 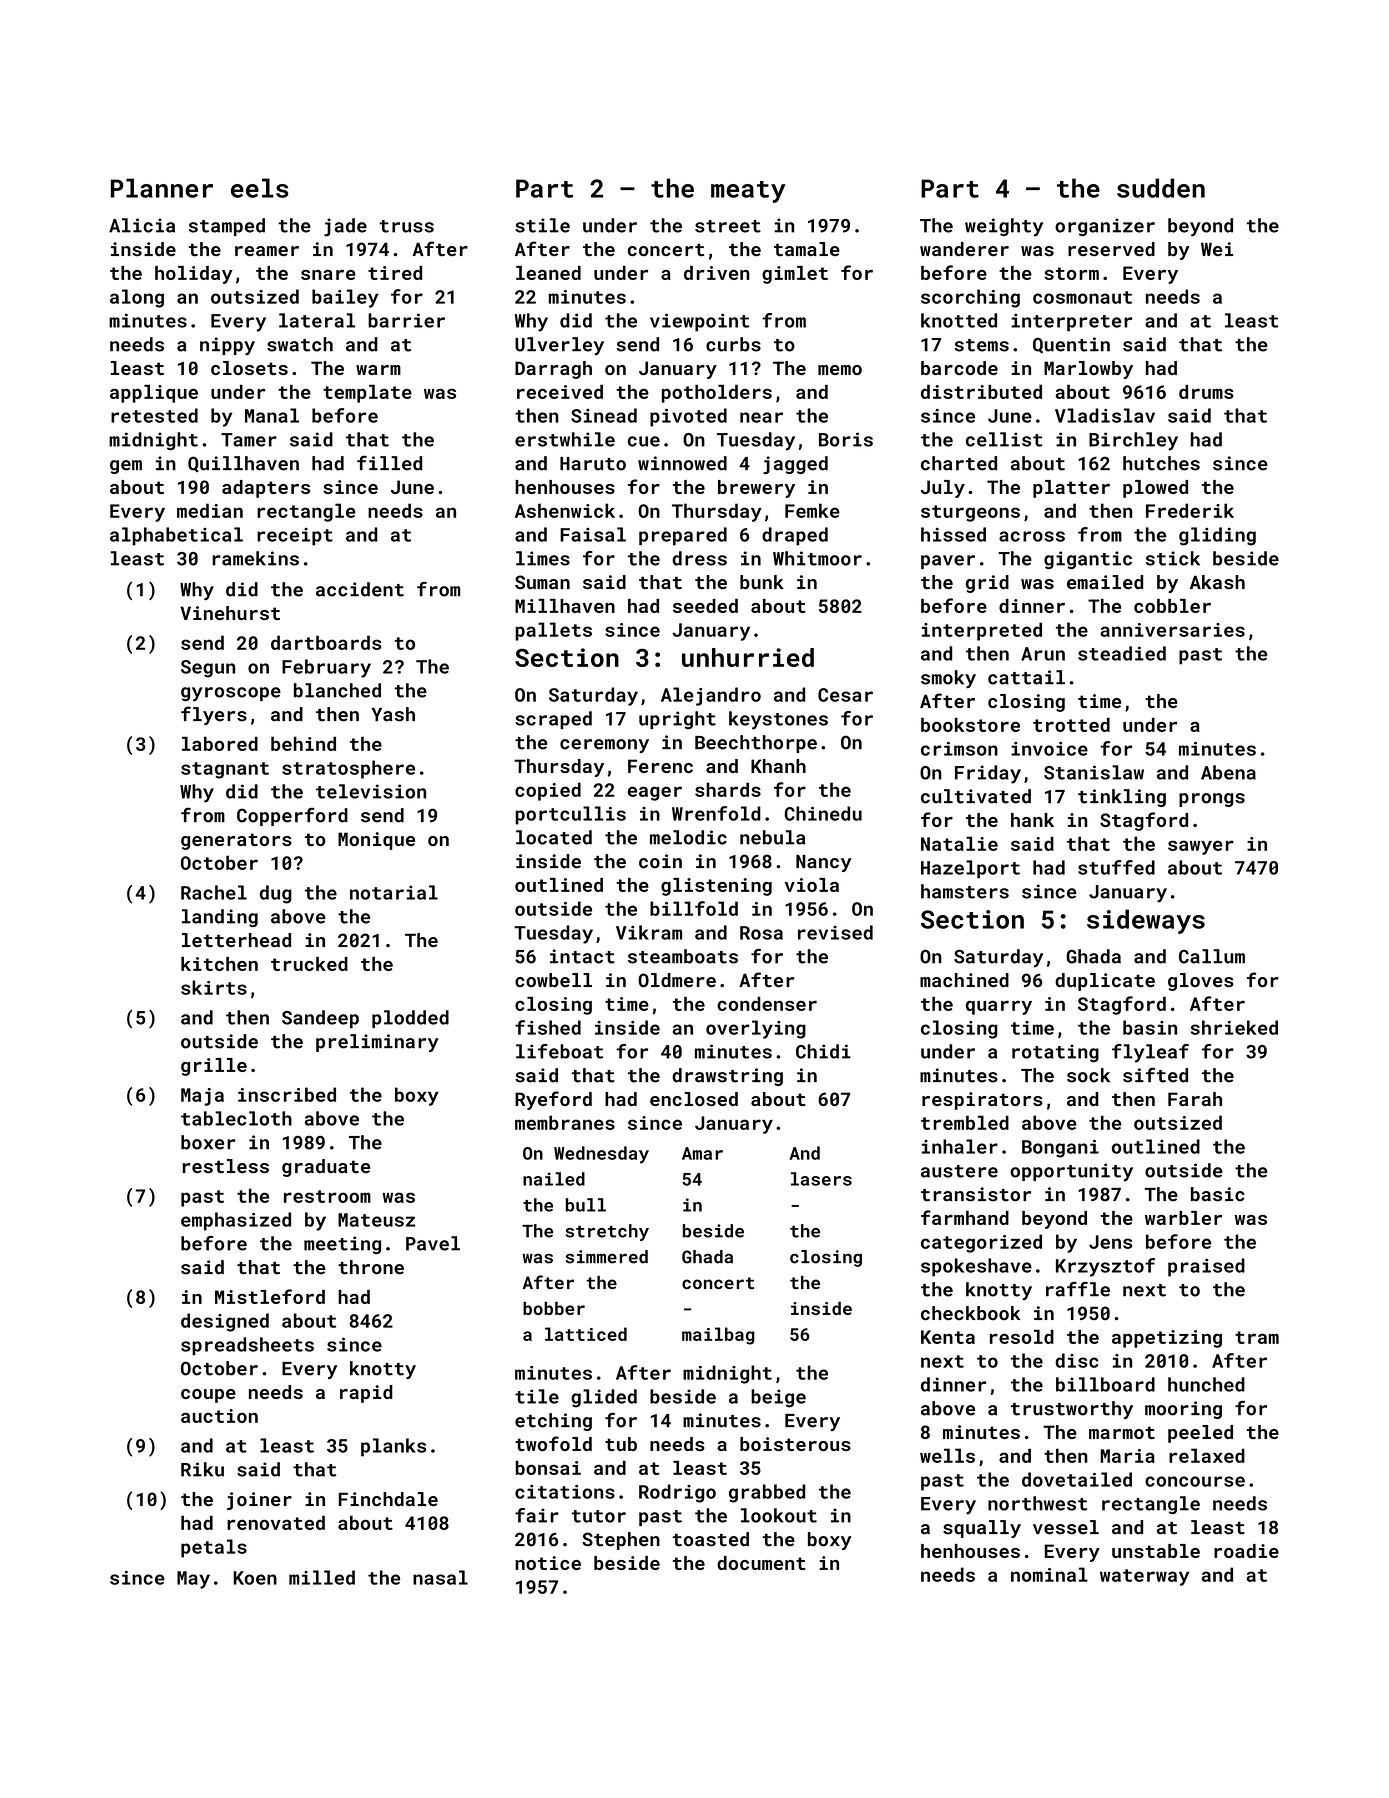 What do you see at coordinates (688, 417) in the document?
I see `pivoted` at bounding box center [688, 417].
